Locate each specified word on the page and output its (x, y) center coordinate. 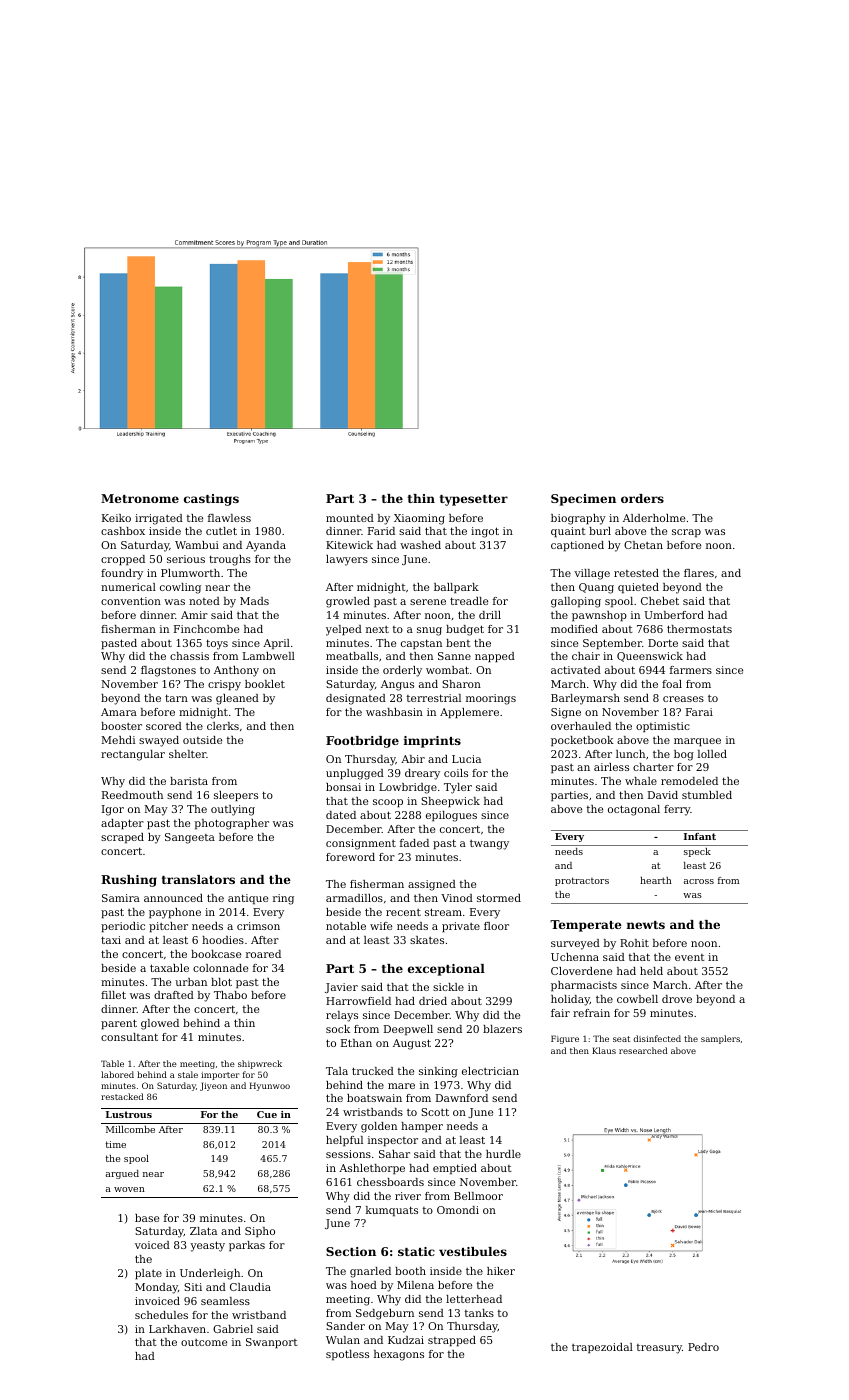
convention (131, 601)
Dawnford (462, 1098)
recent (403, 912)
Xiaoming (419, 519)
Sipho (260, 1232)
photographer (232, 824)
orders (642, 498)
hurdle (503, 1154)
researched (643, 1050)
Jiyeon (213, 1086)
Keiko (116, 518)
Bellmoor (478, 1196)
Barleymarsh (585, 699)
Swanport (271, 1343)
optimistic (663, 727)
